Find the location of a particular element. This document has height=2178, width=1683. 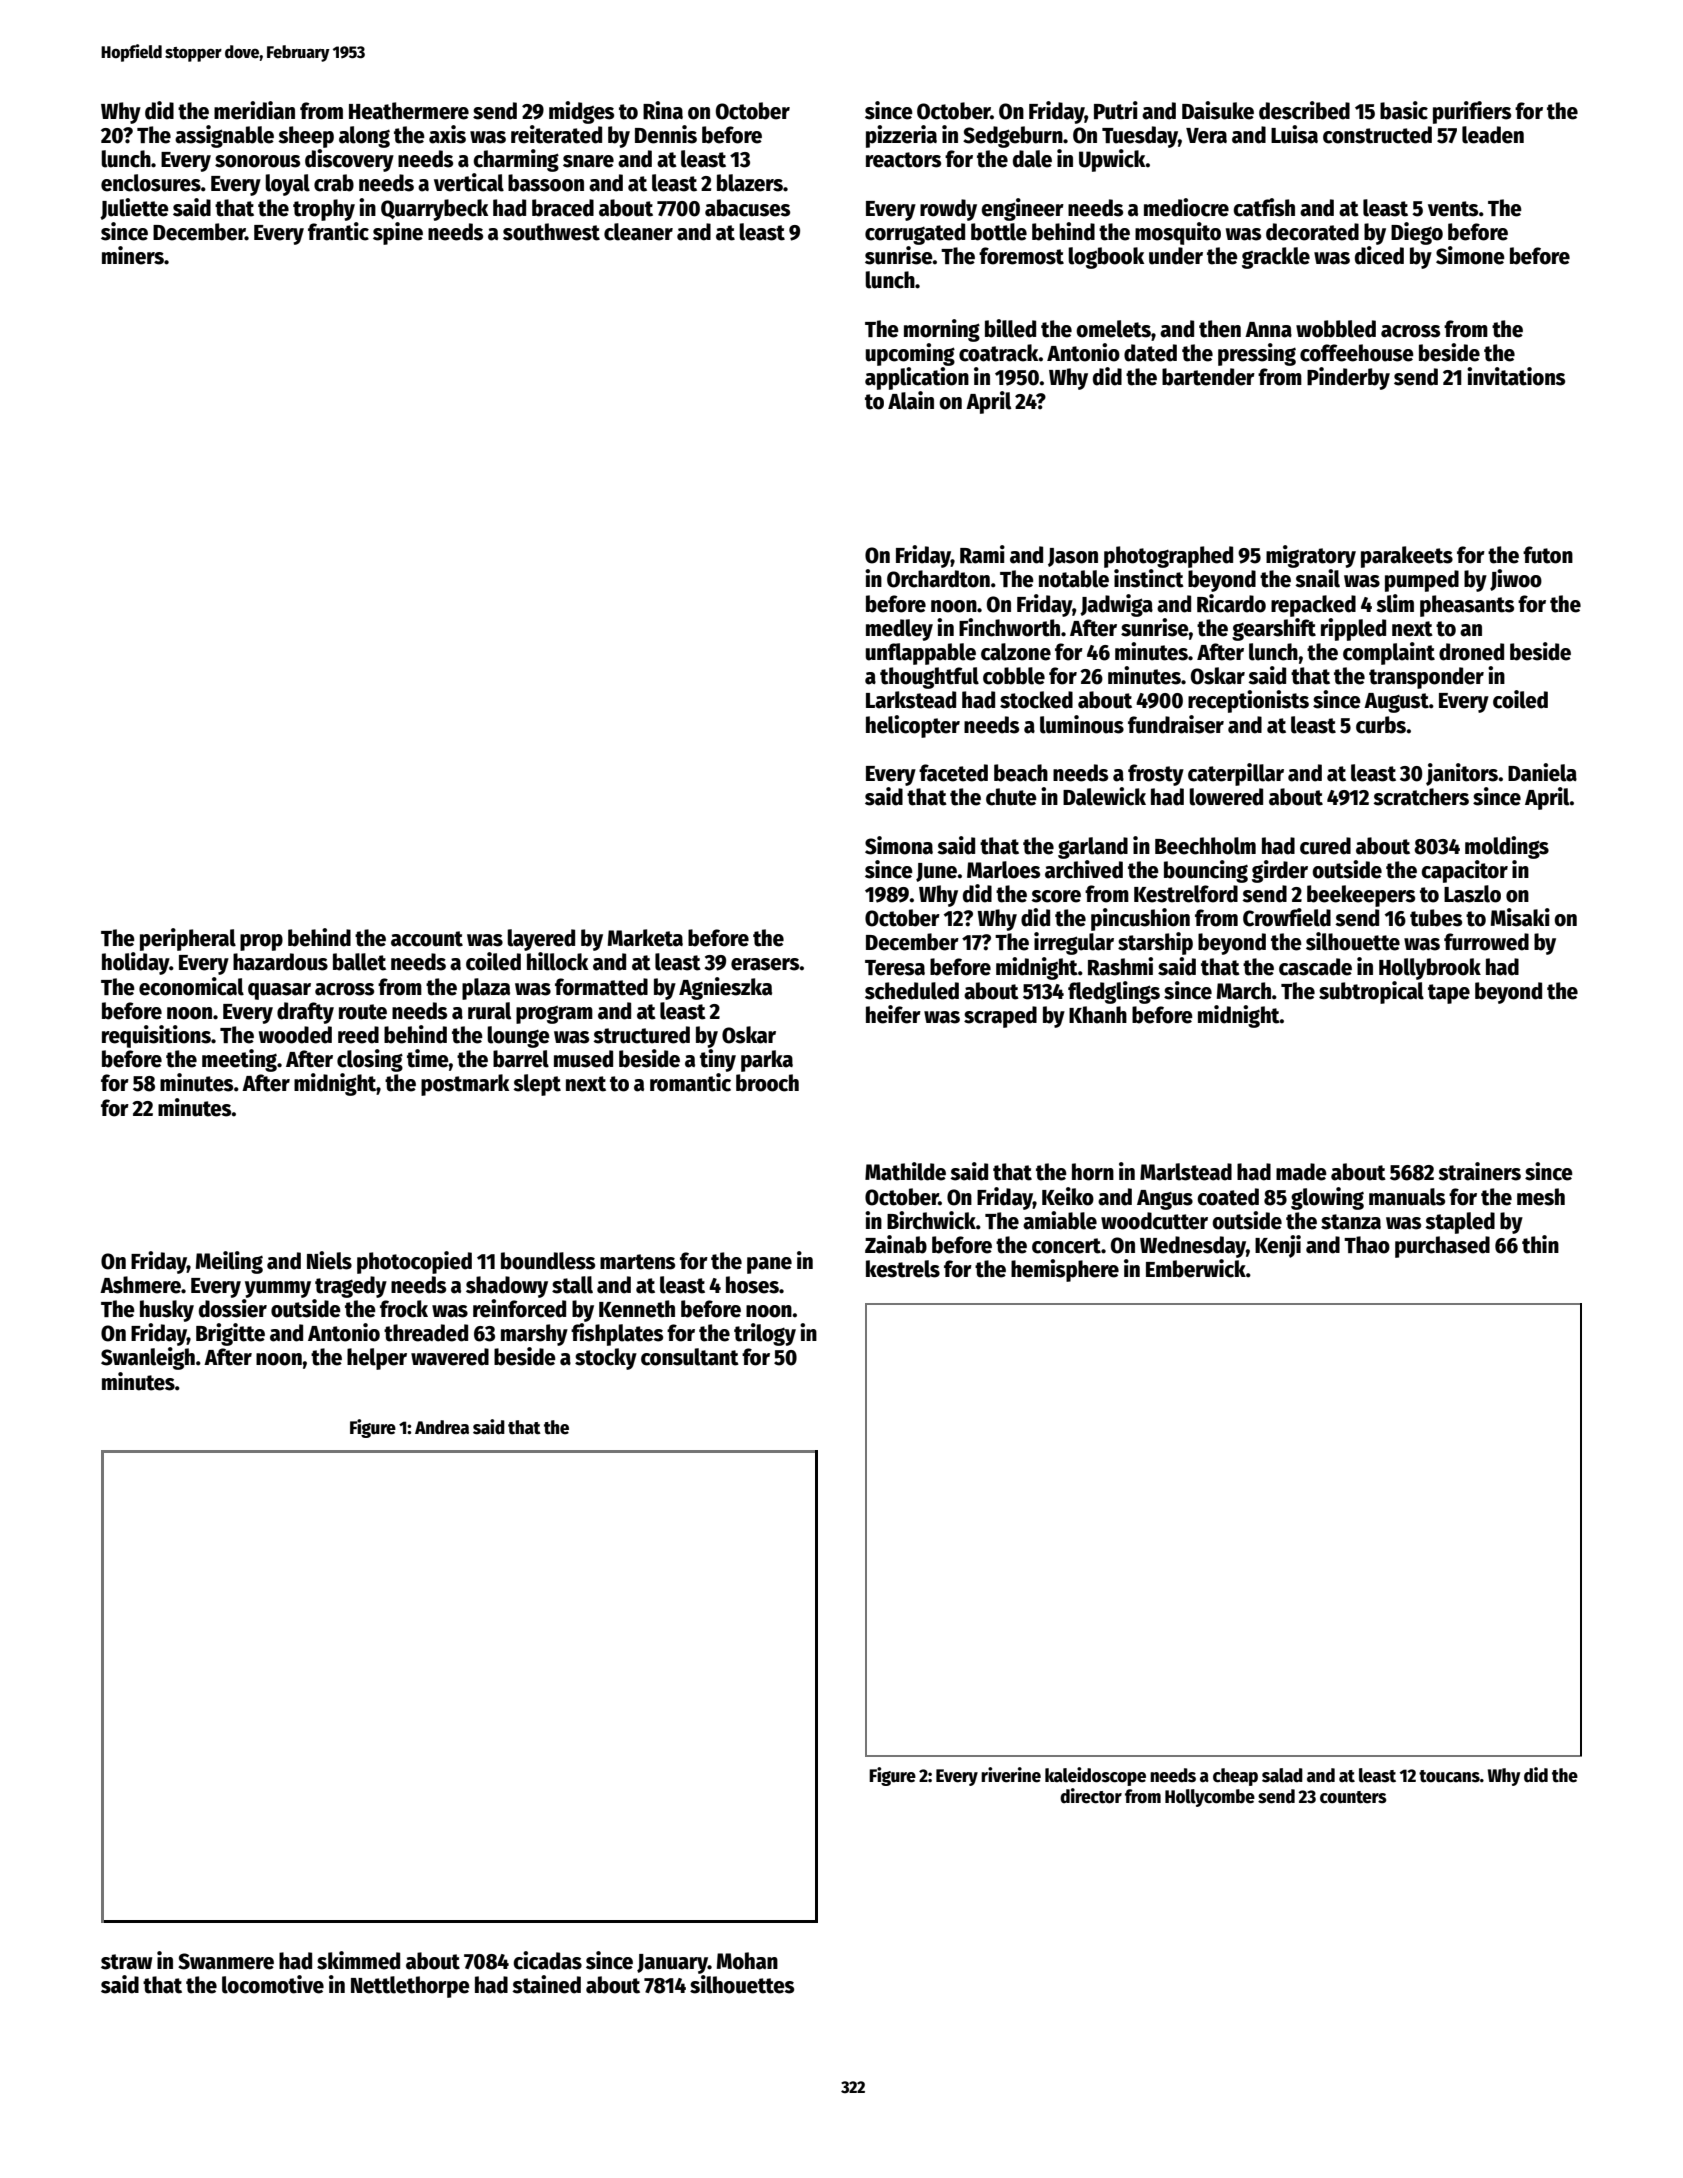

toucans is located at coordinates (1449, 1776).
